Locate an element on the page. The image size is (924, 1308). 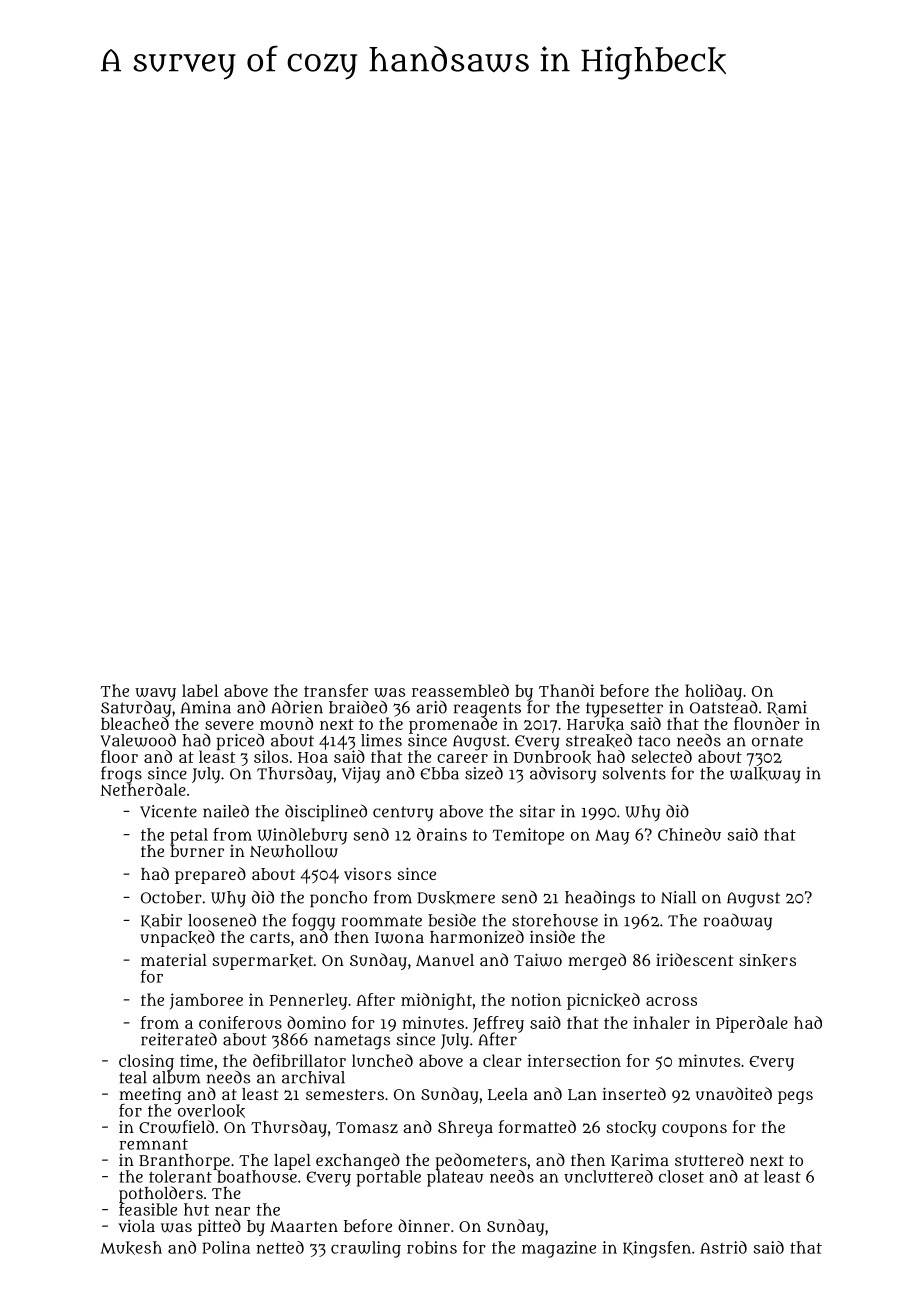
Thandi is located at coordinates (566, 690).
